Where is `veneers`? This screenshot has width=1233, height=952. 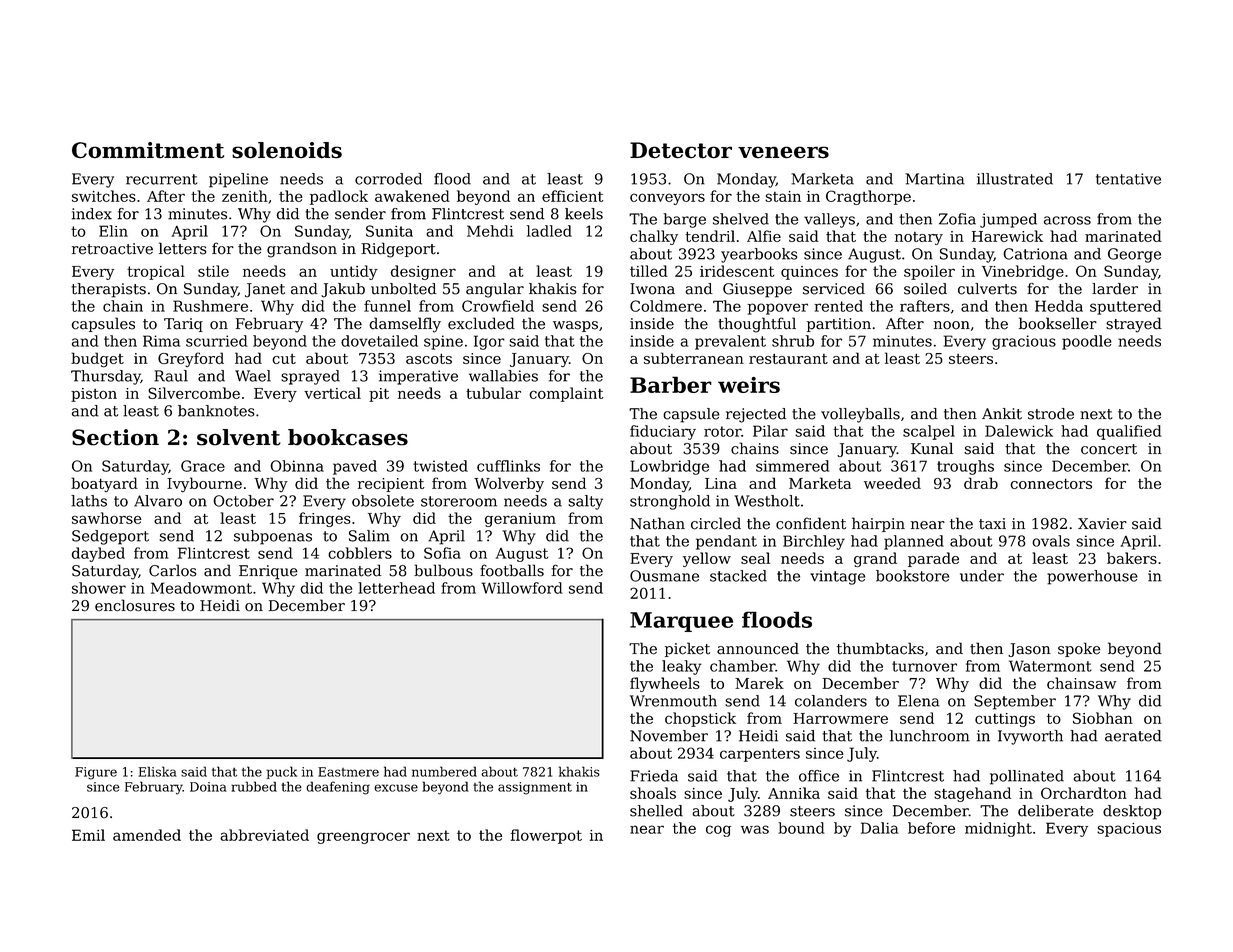
veneers is located at coordinates (783, 152).
